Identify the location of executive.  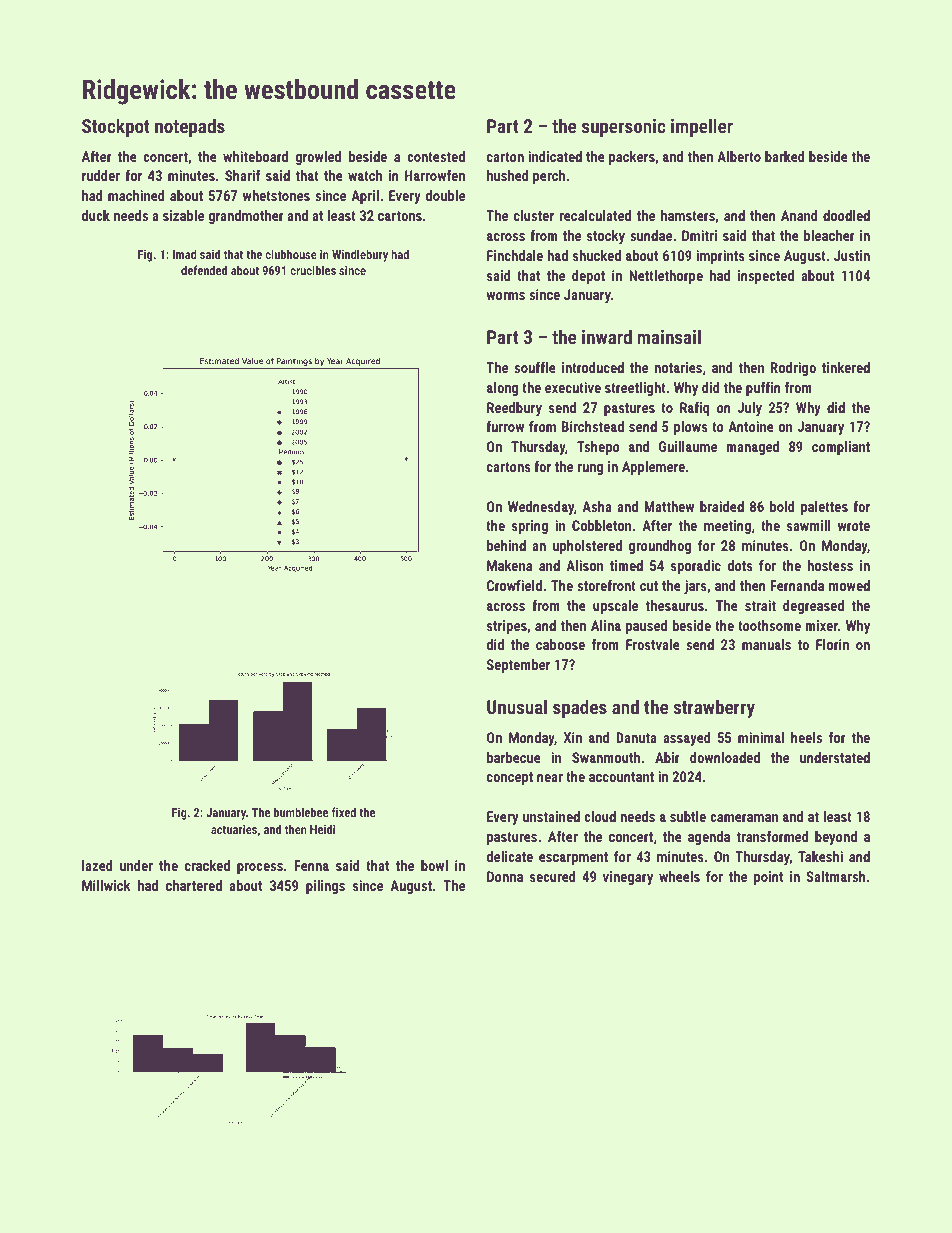
(573, 387).
